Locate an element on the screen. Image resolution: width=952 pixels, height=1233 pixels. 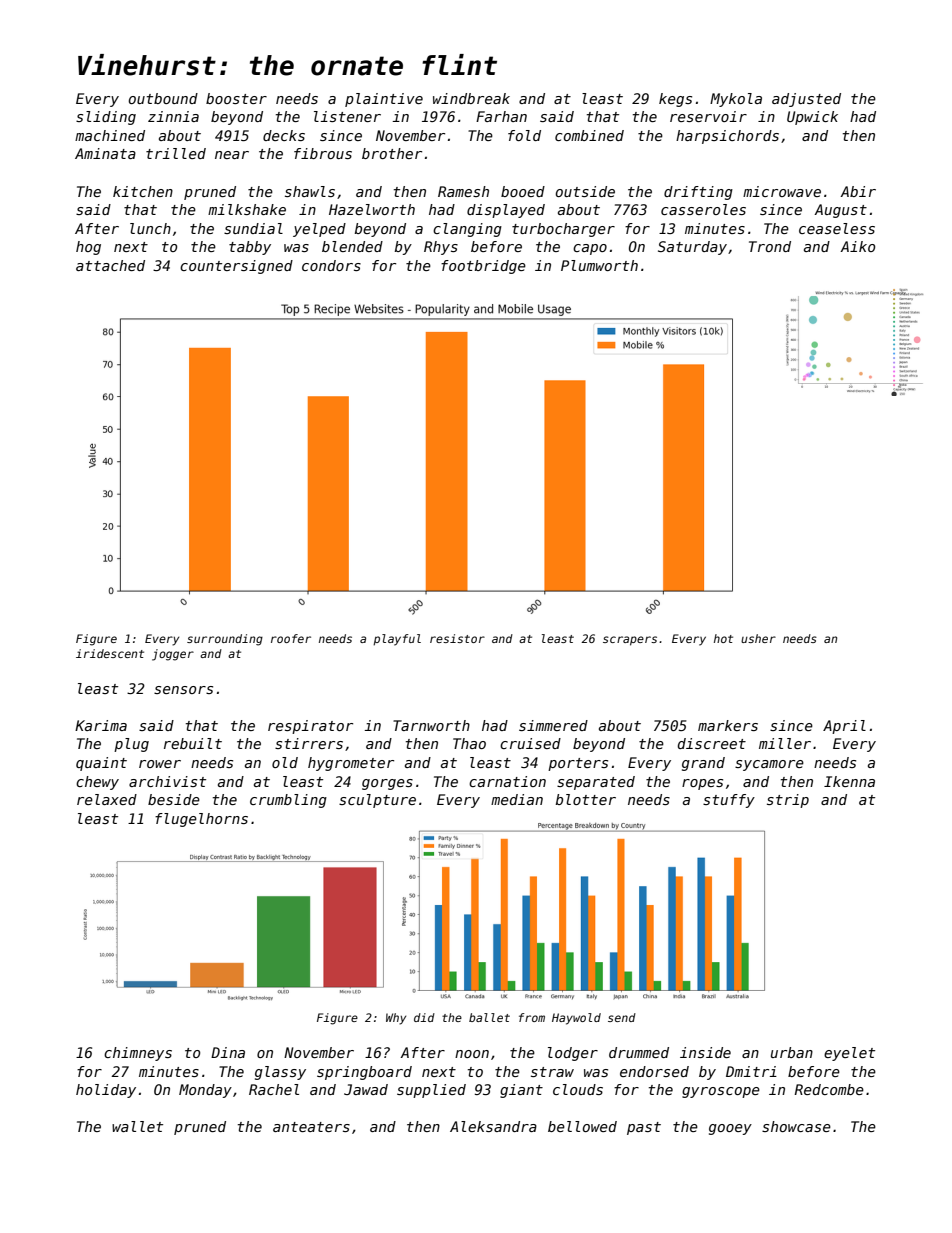
chimneys is located at coordinates (138, 1054).
